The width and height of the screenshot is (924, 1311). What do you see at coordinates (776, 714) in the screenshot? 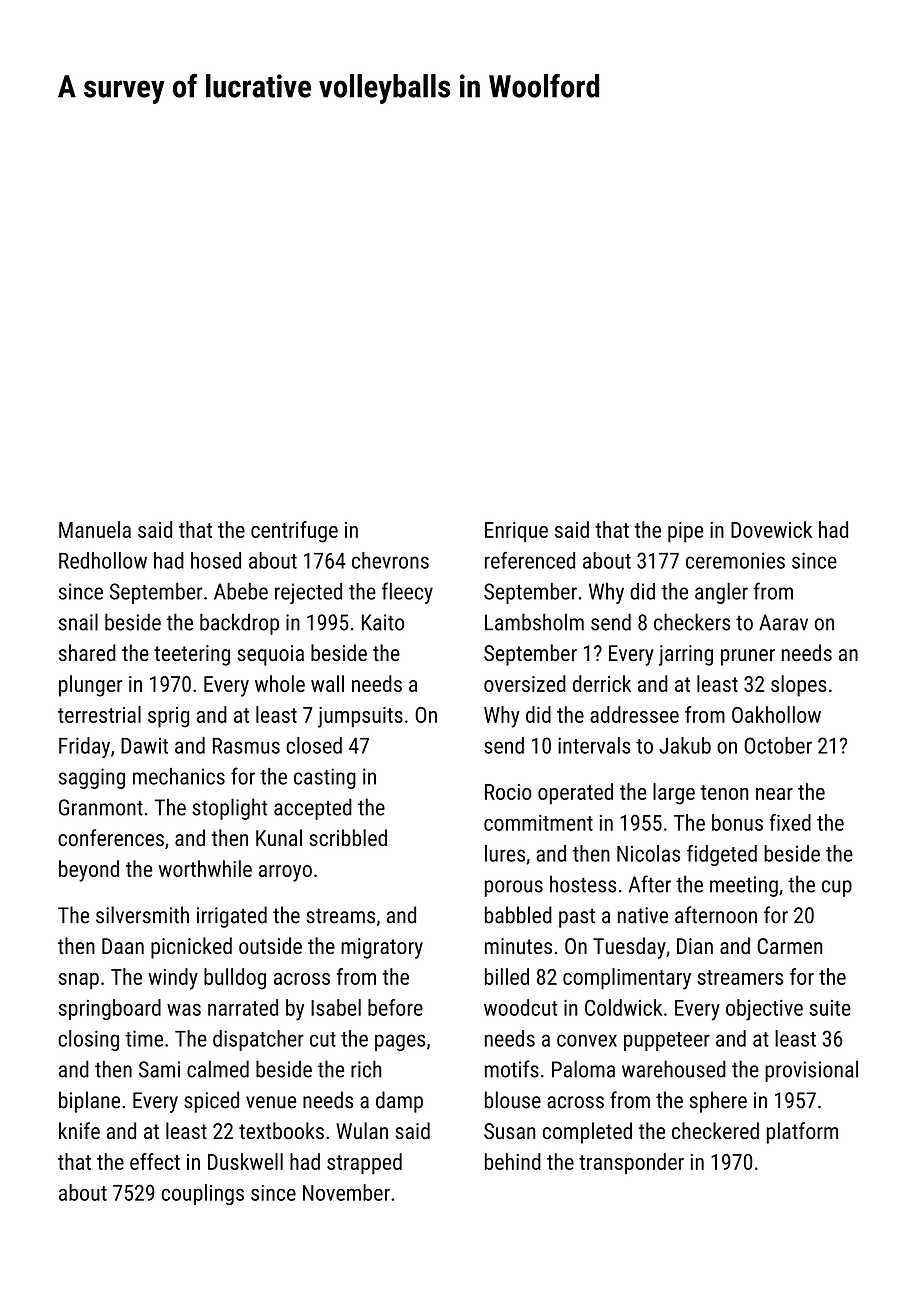
I see `Oakhollow` at bounding box center [776, 714].
